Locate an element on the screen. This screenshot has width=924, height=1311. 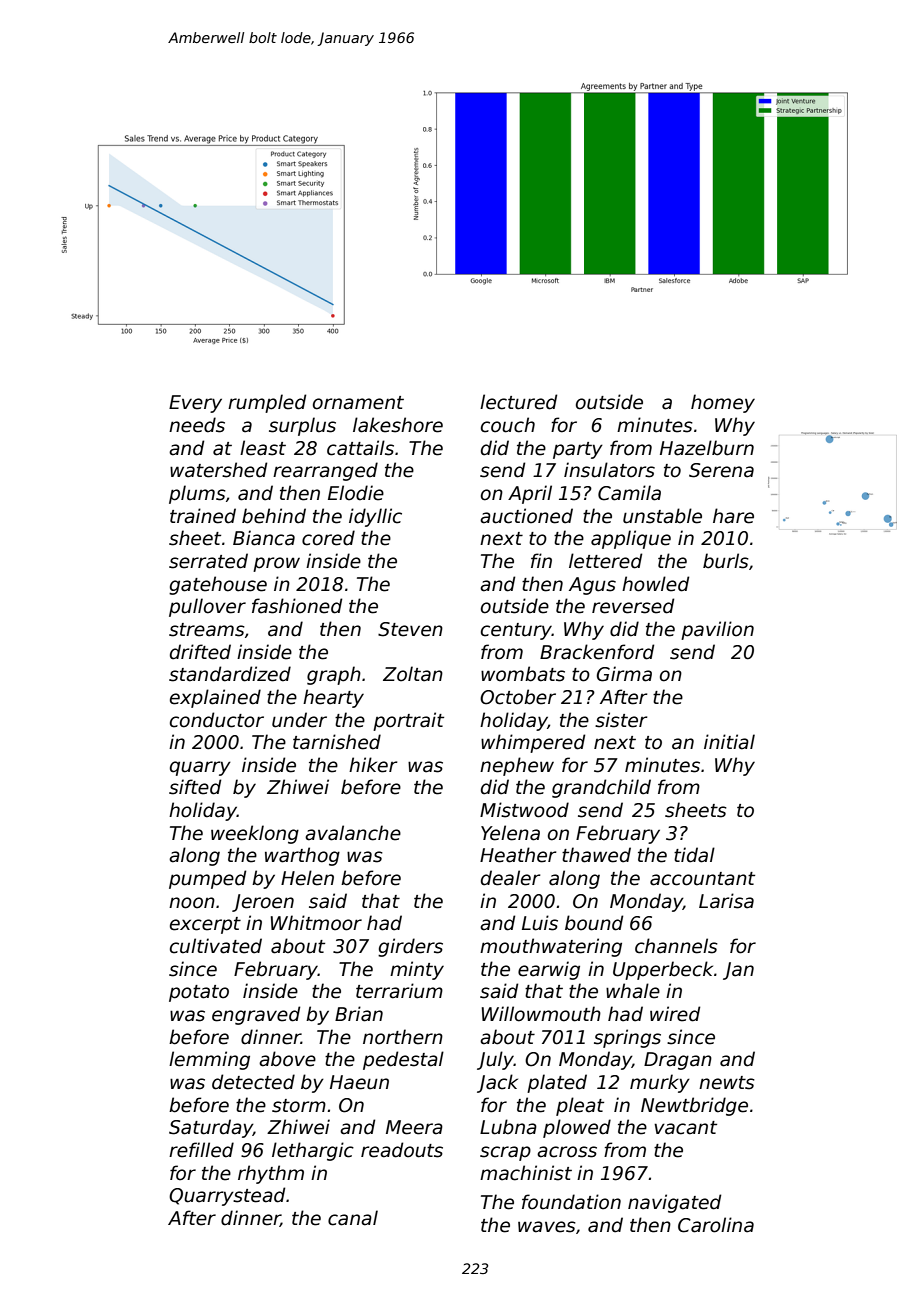
refilled is located at coordinates (201, 1150).
